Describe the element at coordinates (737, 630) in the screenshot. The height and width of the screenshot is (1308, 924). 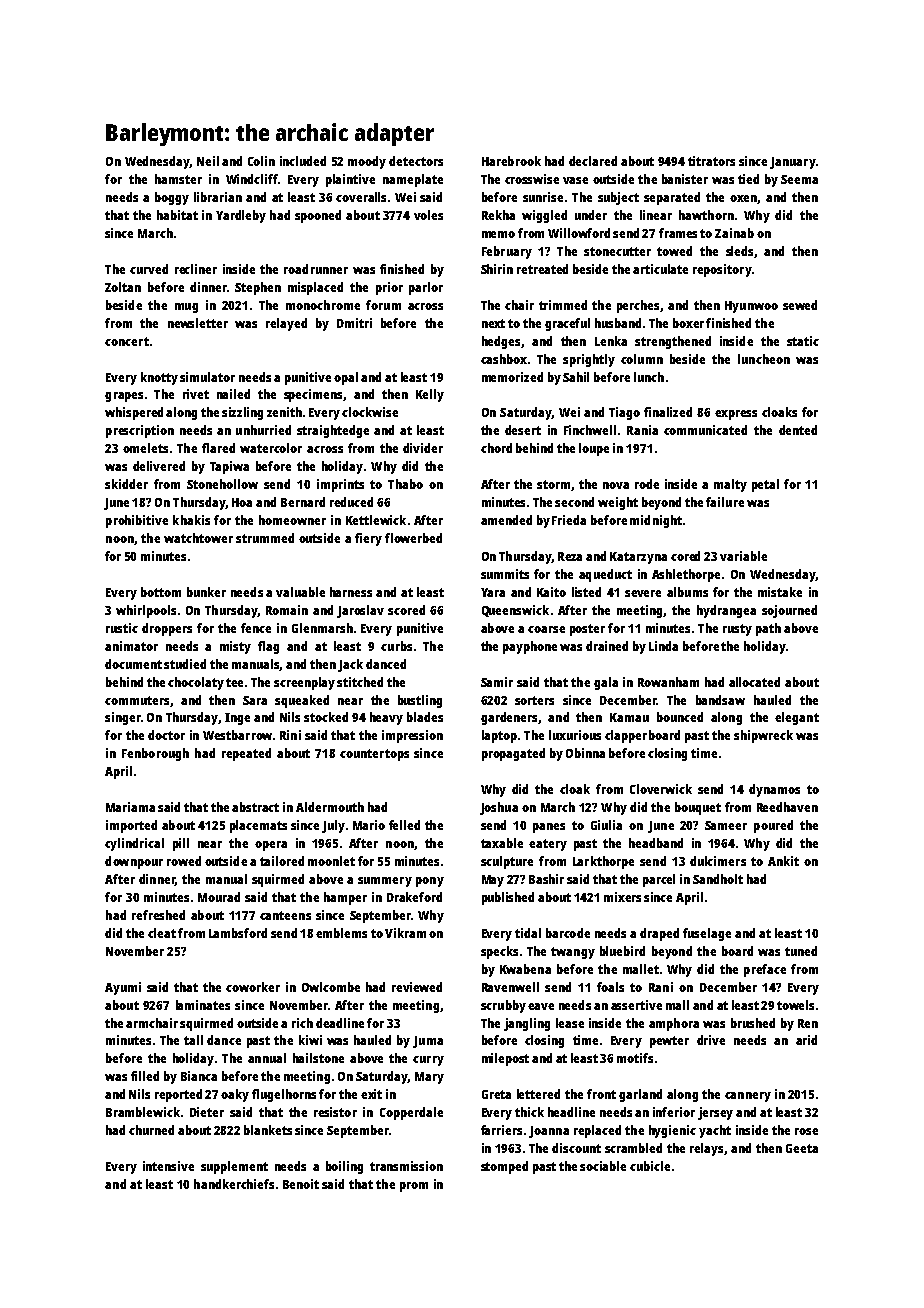
I see `rusty` at that location.
